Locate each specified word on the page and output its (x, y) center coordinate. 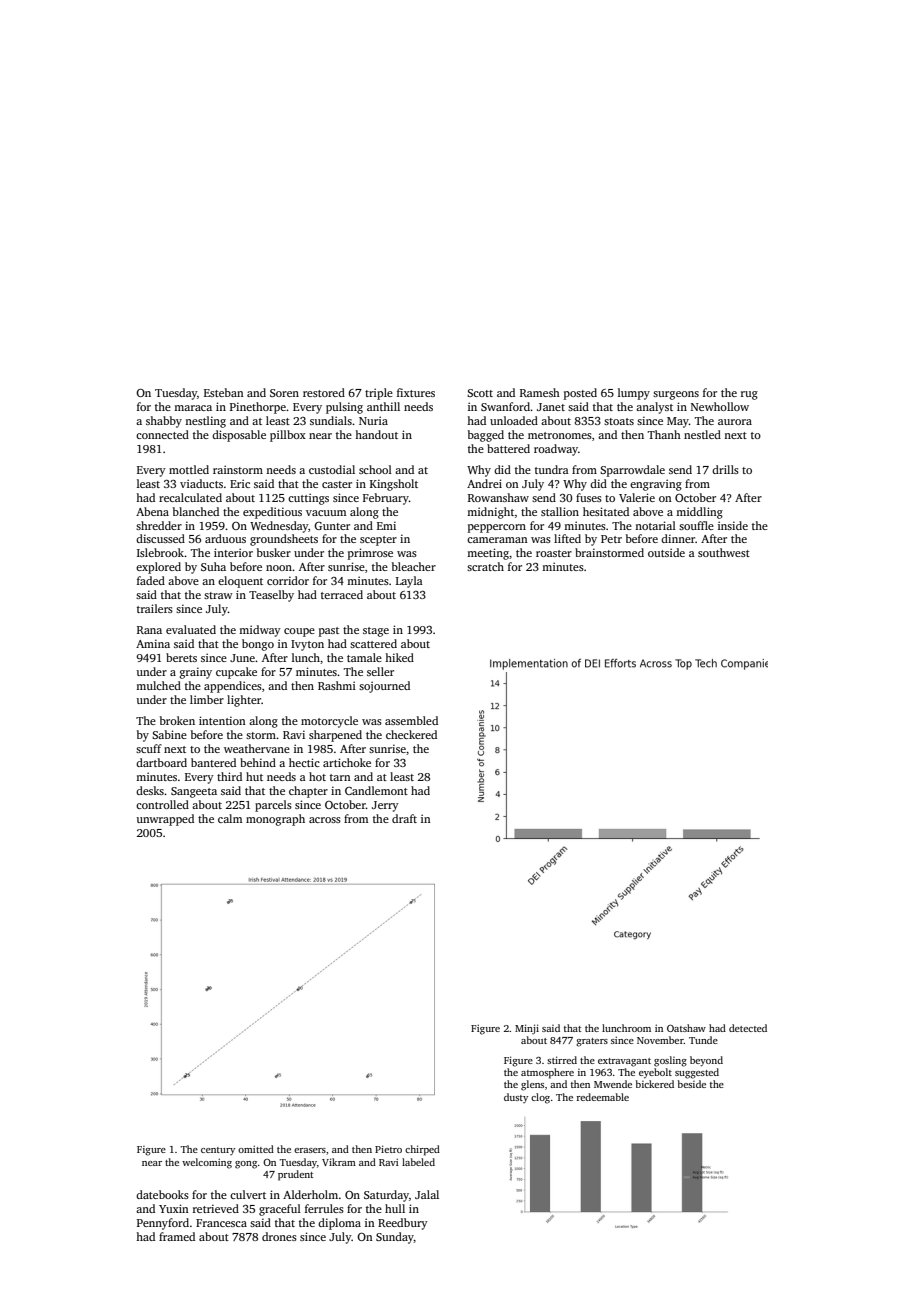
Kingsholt (394, 485)
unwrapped (165, 820)
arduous (225, 538)
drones (279, 1236)
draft (404, 818)
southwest (724, 552)
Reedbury (403, 1224)
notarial (655, 525)
